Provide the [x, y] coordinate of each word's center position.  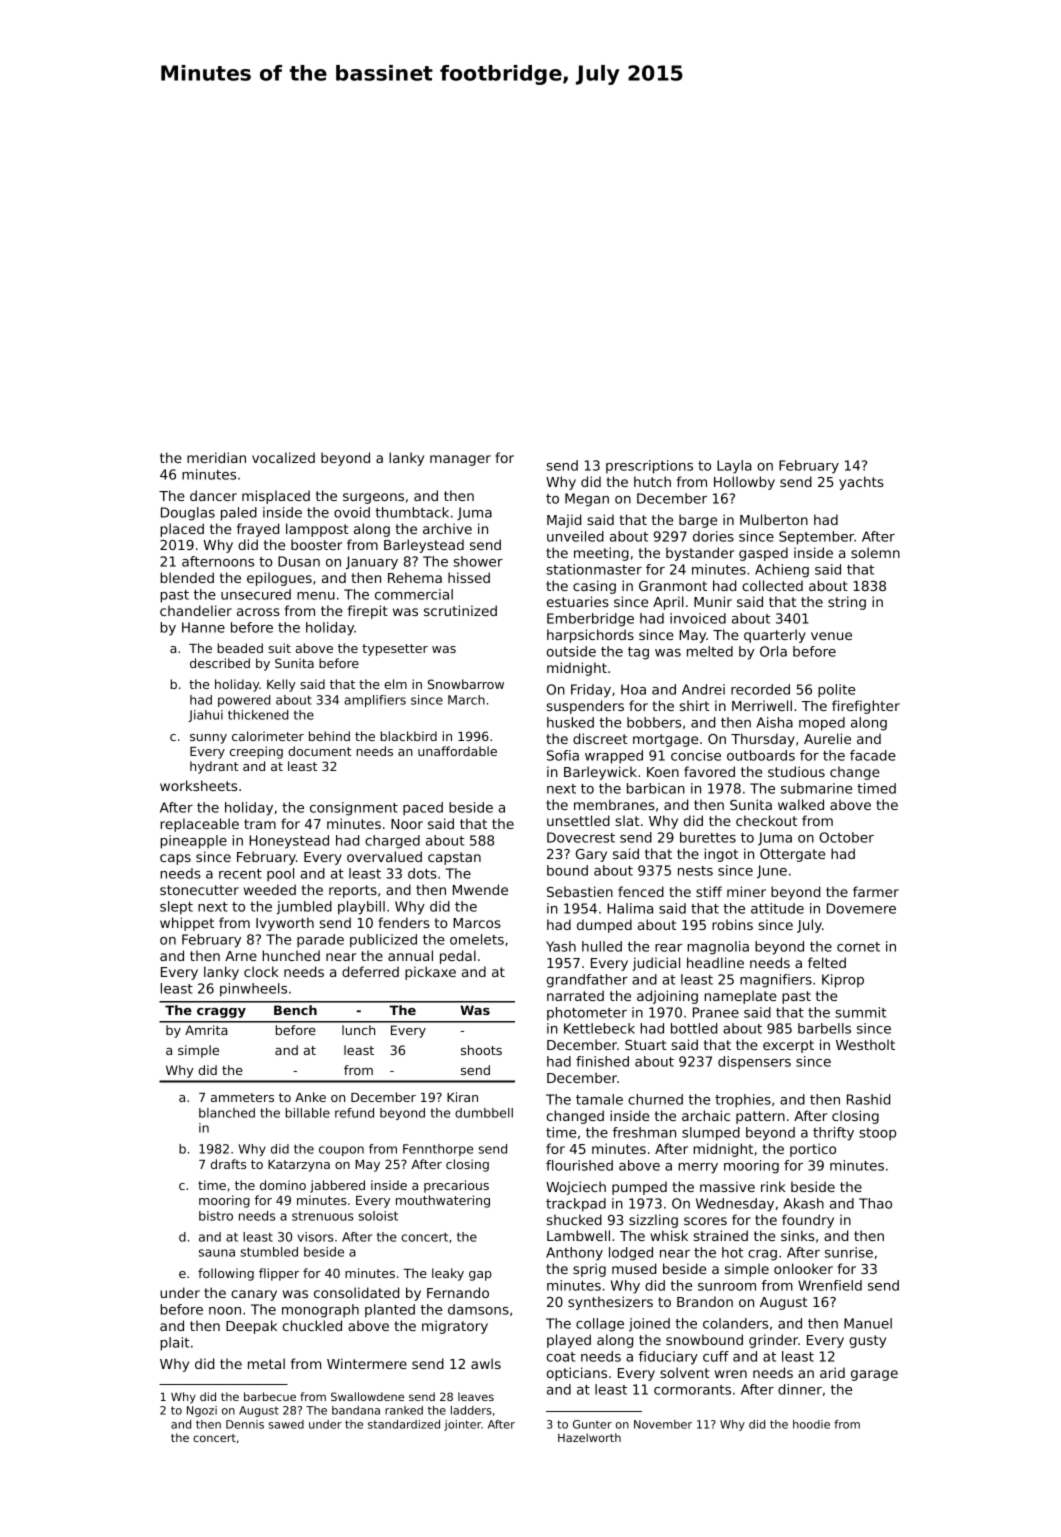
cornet [858, 947]
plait [175, 1344]
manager [460, 460]
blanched [227, 1113]
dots [422, 873]
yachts [861, 483]
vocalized [283, 457]
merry [698, 1168]
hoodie [811, 1424]
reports [353, 891]
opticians [577, 1374]
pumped [639, 1188]
